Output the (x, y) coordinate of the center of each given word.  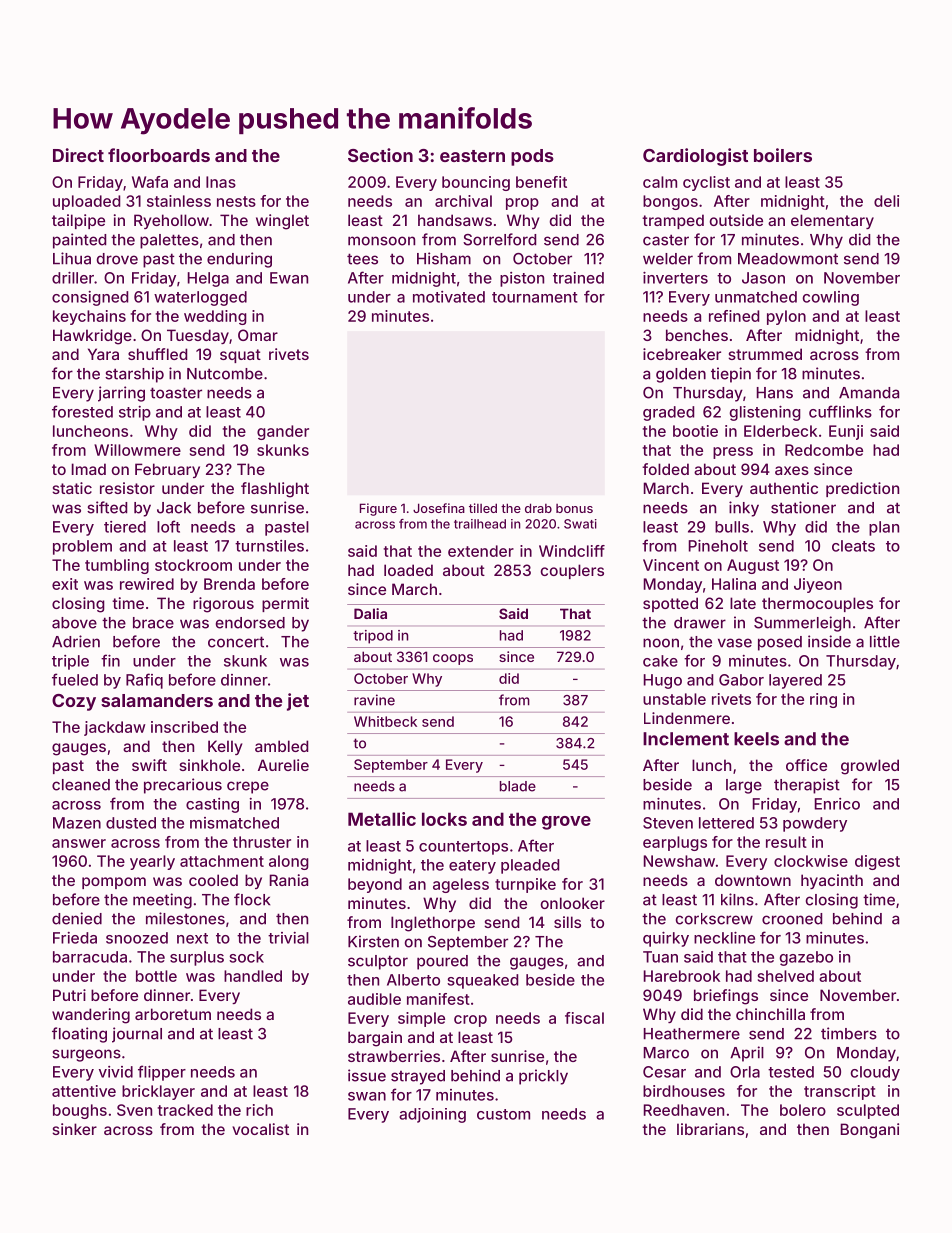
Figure (378, 509)
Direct (78, 155)
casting (212, 805)
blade (518, 786)
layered (795, 681)
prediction (862, 489)
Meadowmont (788, 259)
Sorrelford (500, 239)
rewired (147, 584)
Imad (88, 469)
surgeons (86, 1055)
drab (538, 508)
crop (470, 1021)
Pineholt (718, 546)
